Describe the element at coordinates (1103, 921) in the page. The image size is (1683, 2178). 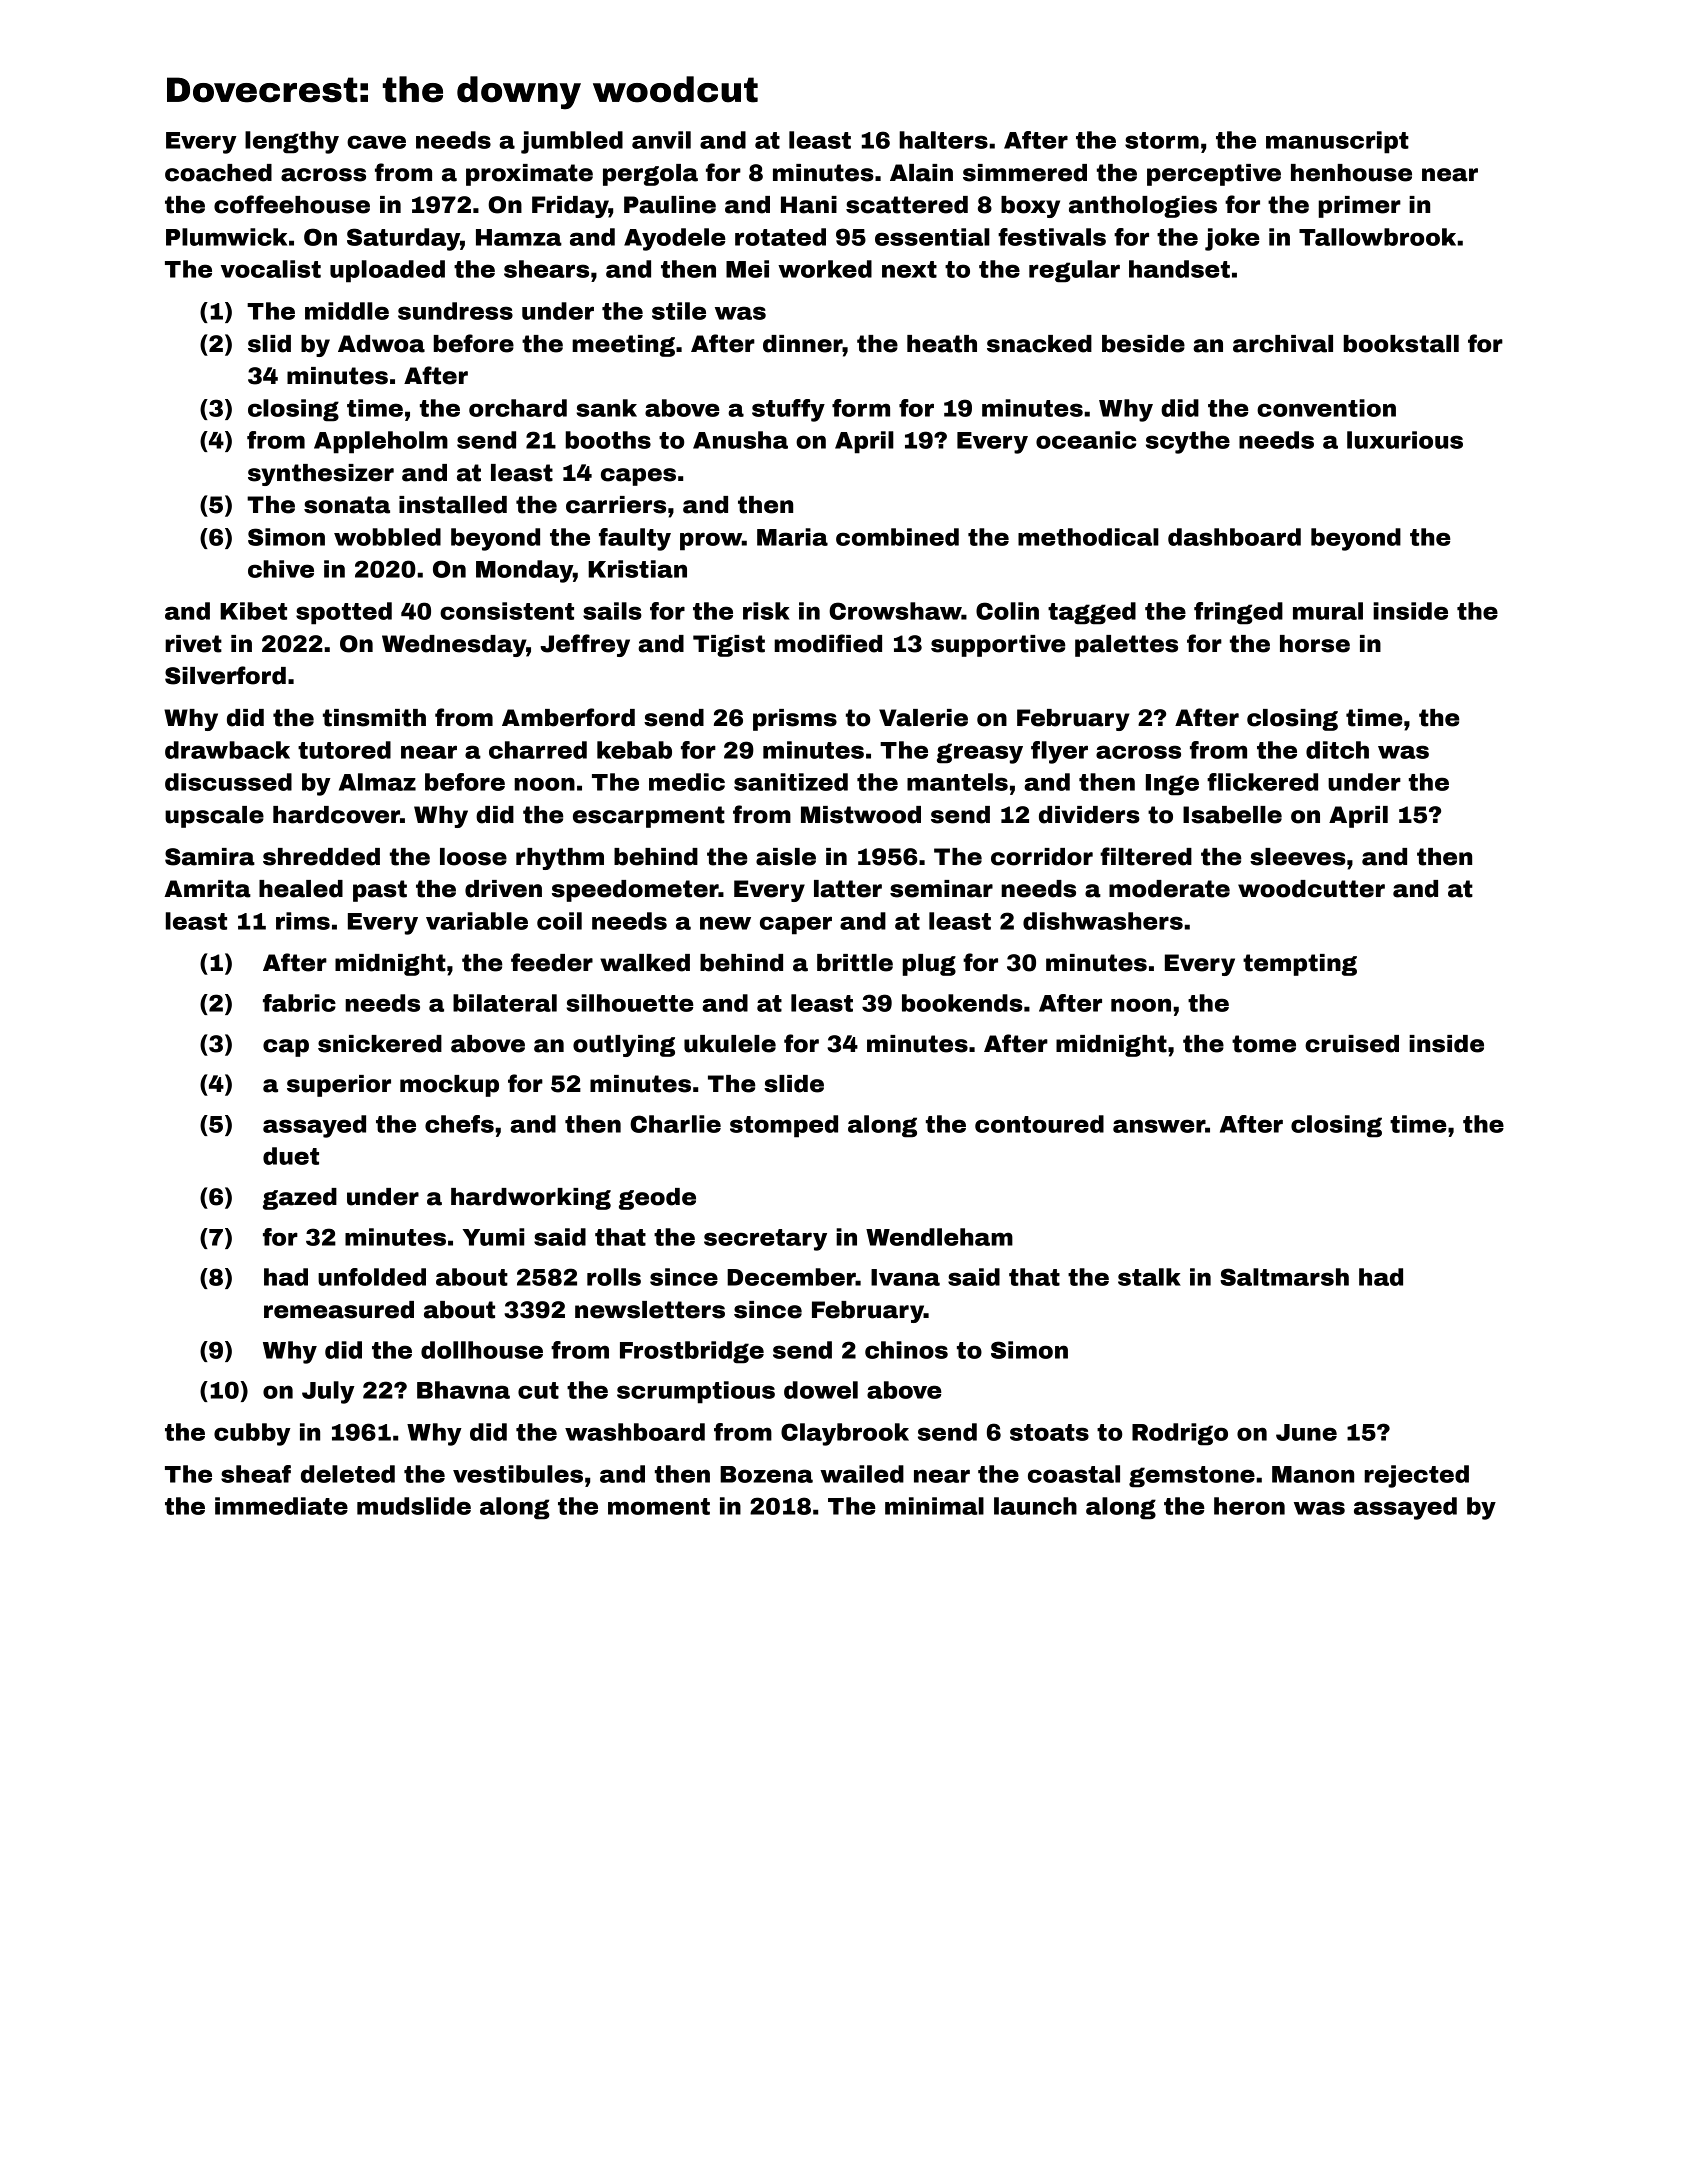
I see `dishwashers` at that location.
